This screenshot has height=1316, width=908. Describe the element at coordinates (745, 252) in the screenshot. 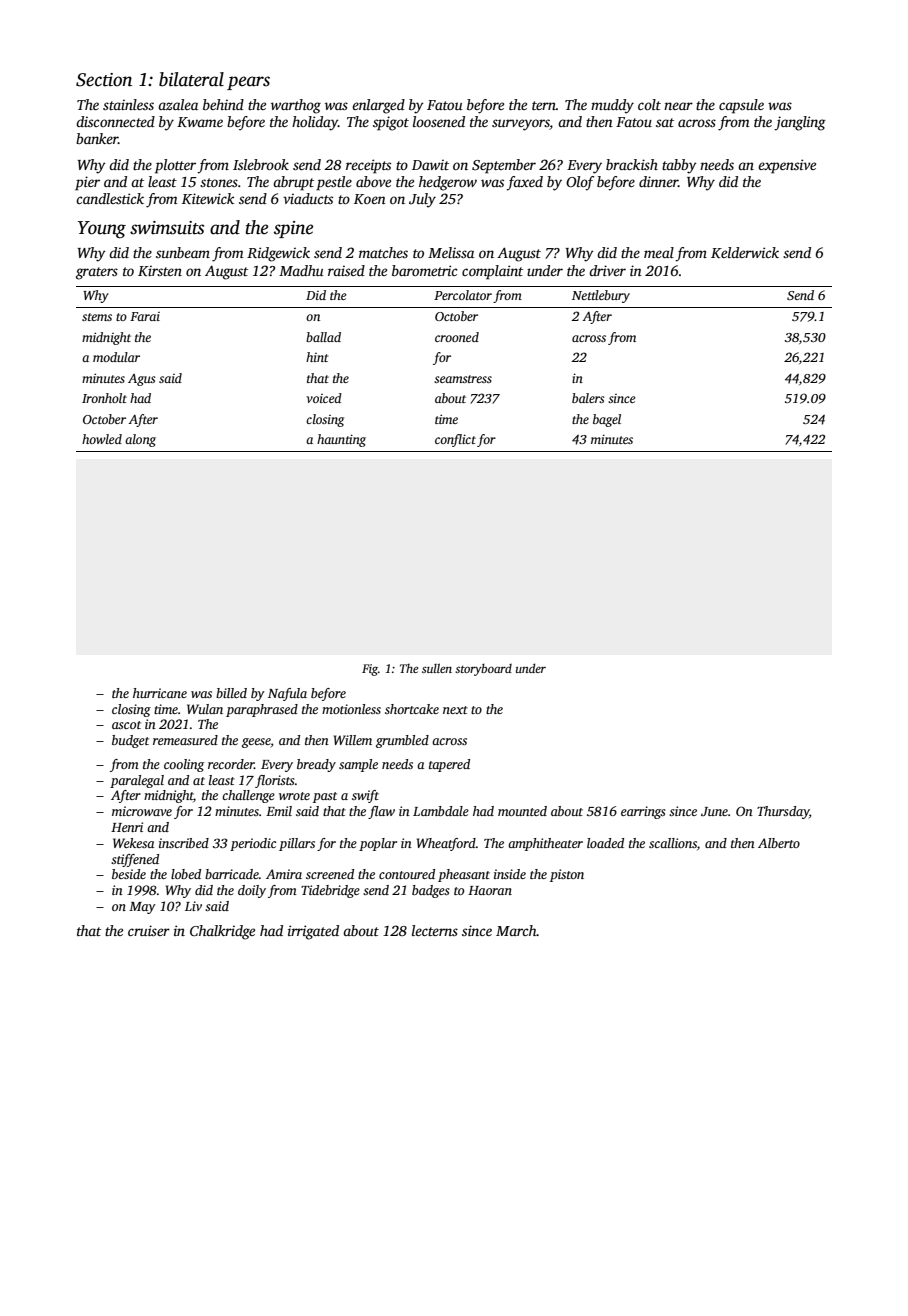

I see `Kelderwick` at that location.
